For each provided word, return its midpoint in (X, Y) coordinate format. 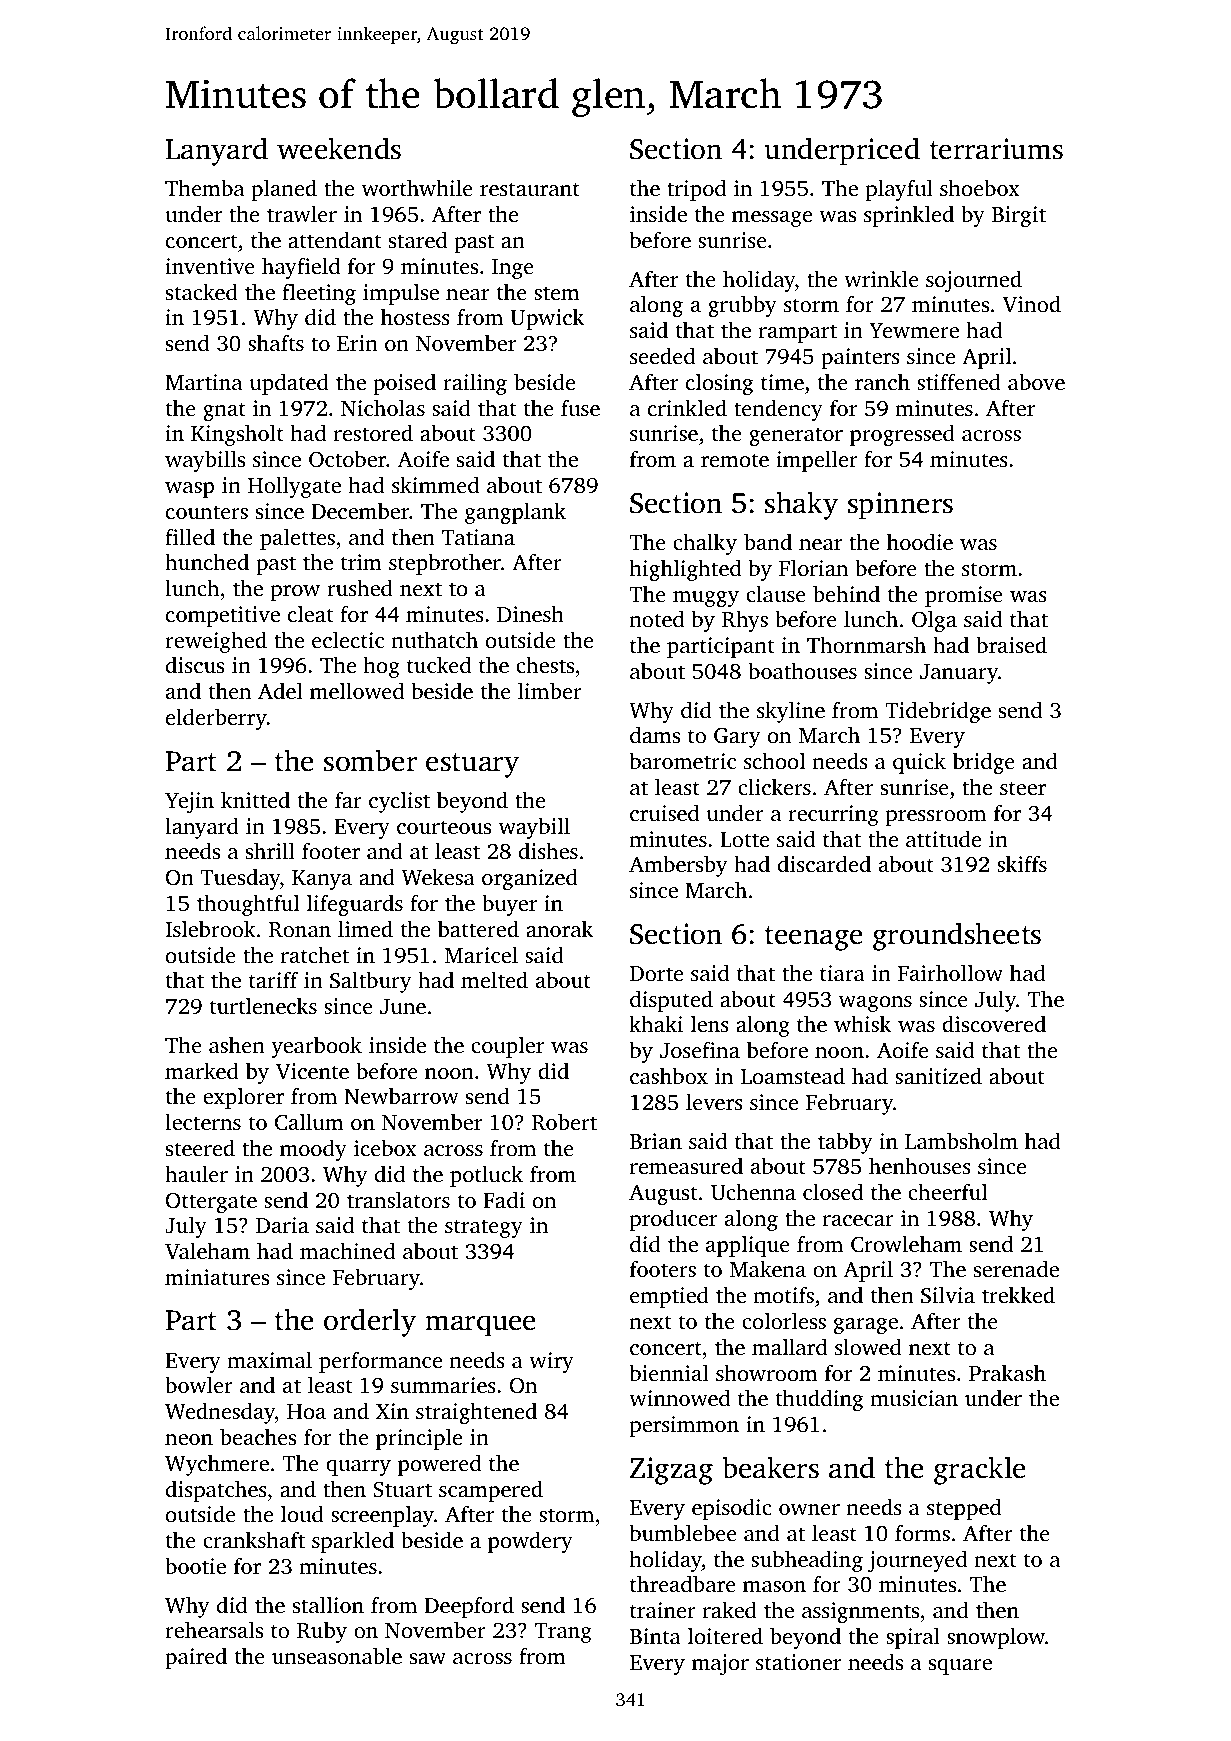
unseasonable (337, 1655)
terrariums (996, 149)
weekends (339, 148)
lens (710, 1023)
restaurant (530, 189)
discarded (824, 863)
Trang (563, 1633)
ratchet (315, 954)
